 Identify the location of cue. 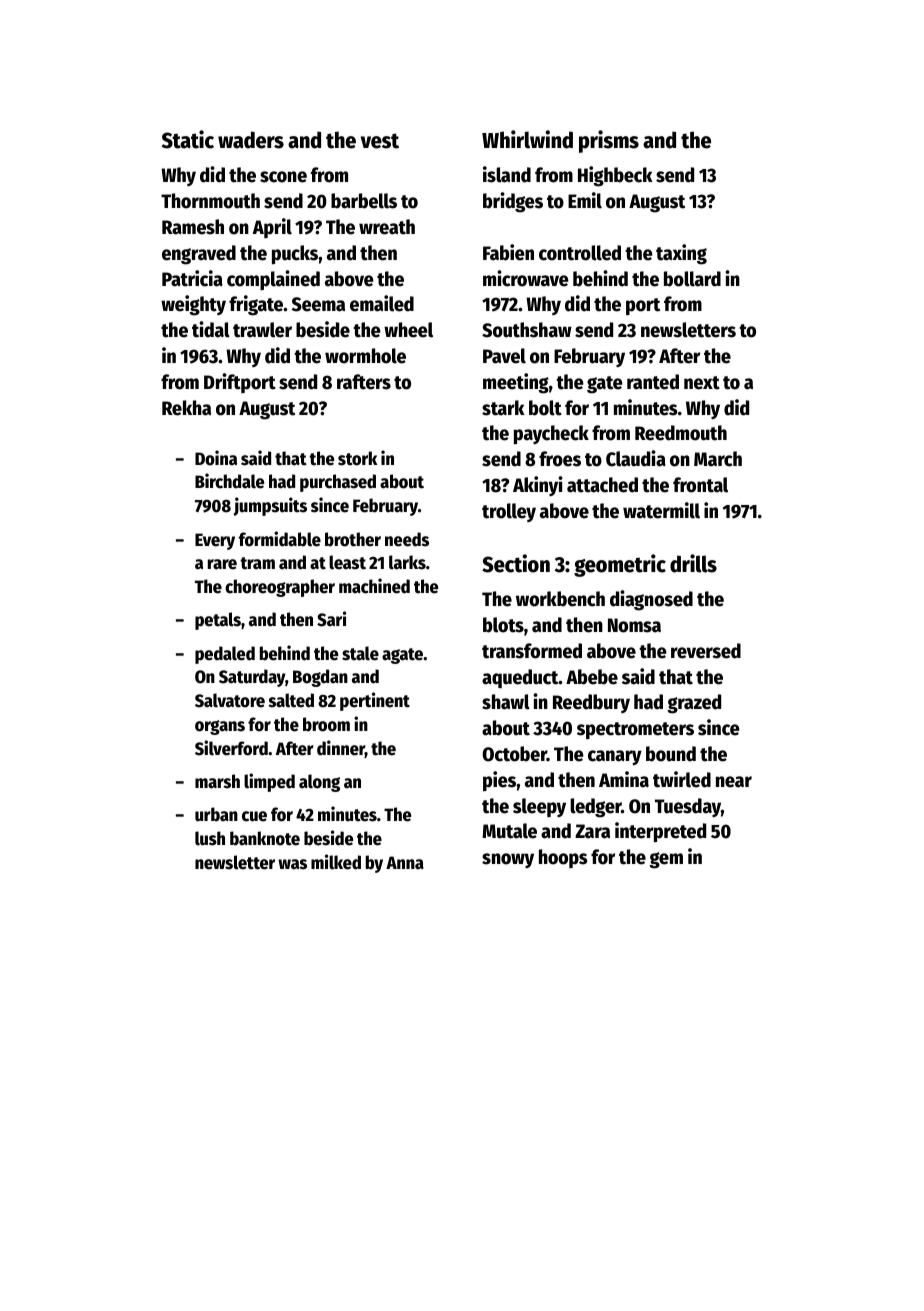
(254, 816).
